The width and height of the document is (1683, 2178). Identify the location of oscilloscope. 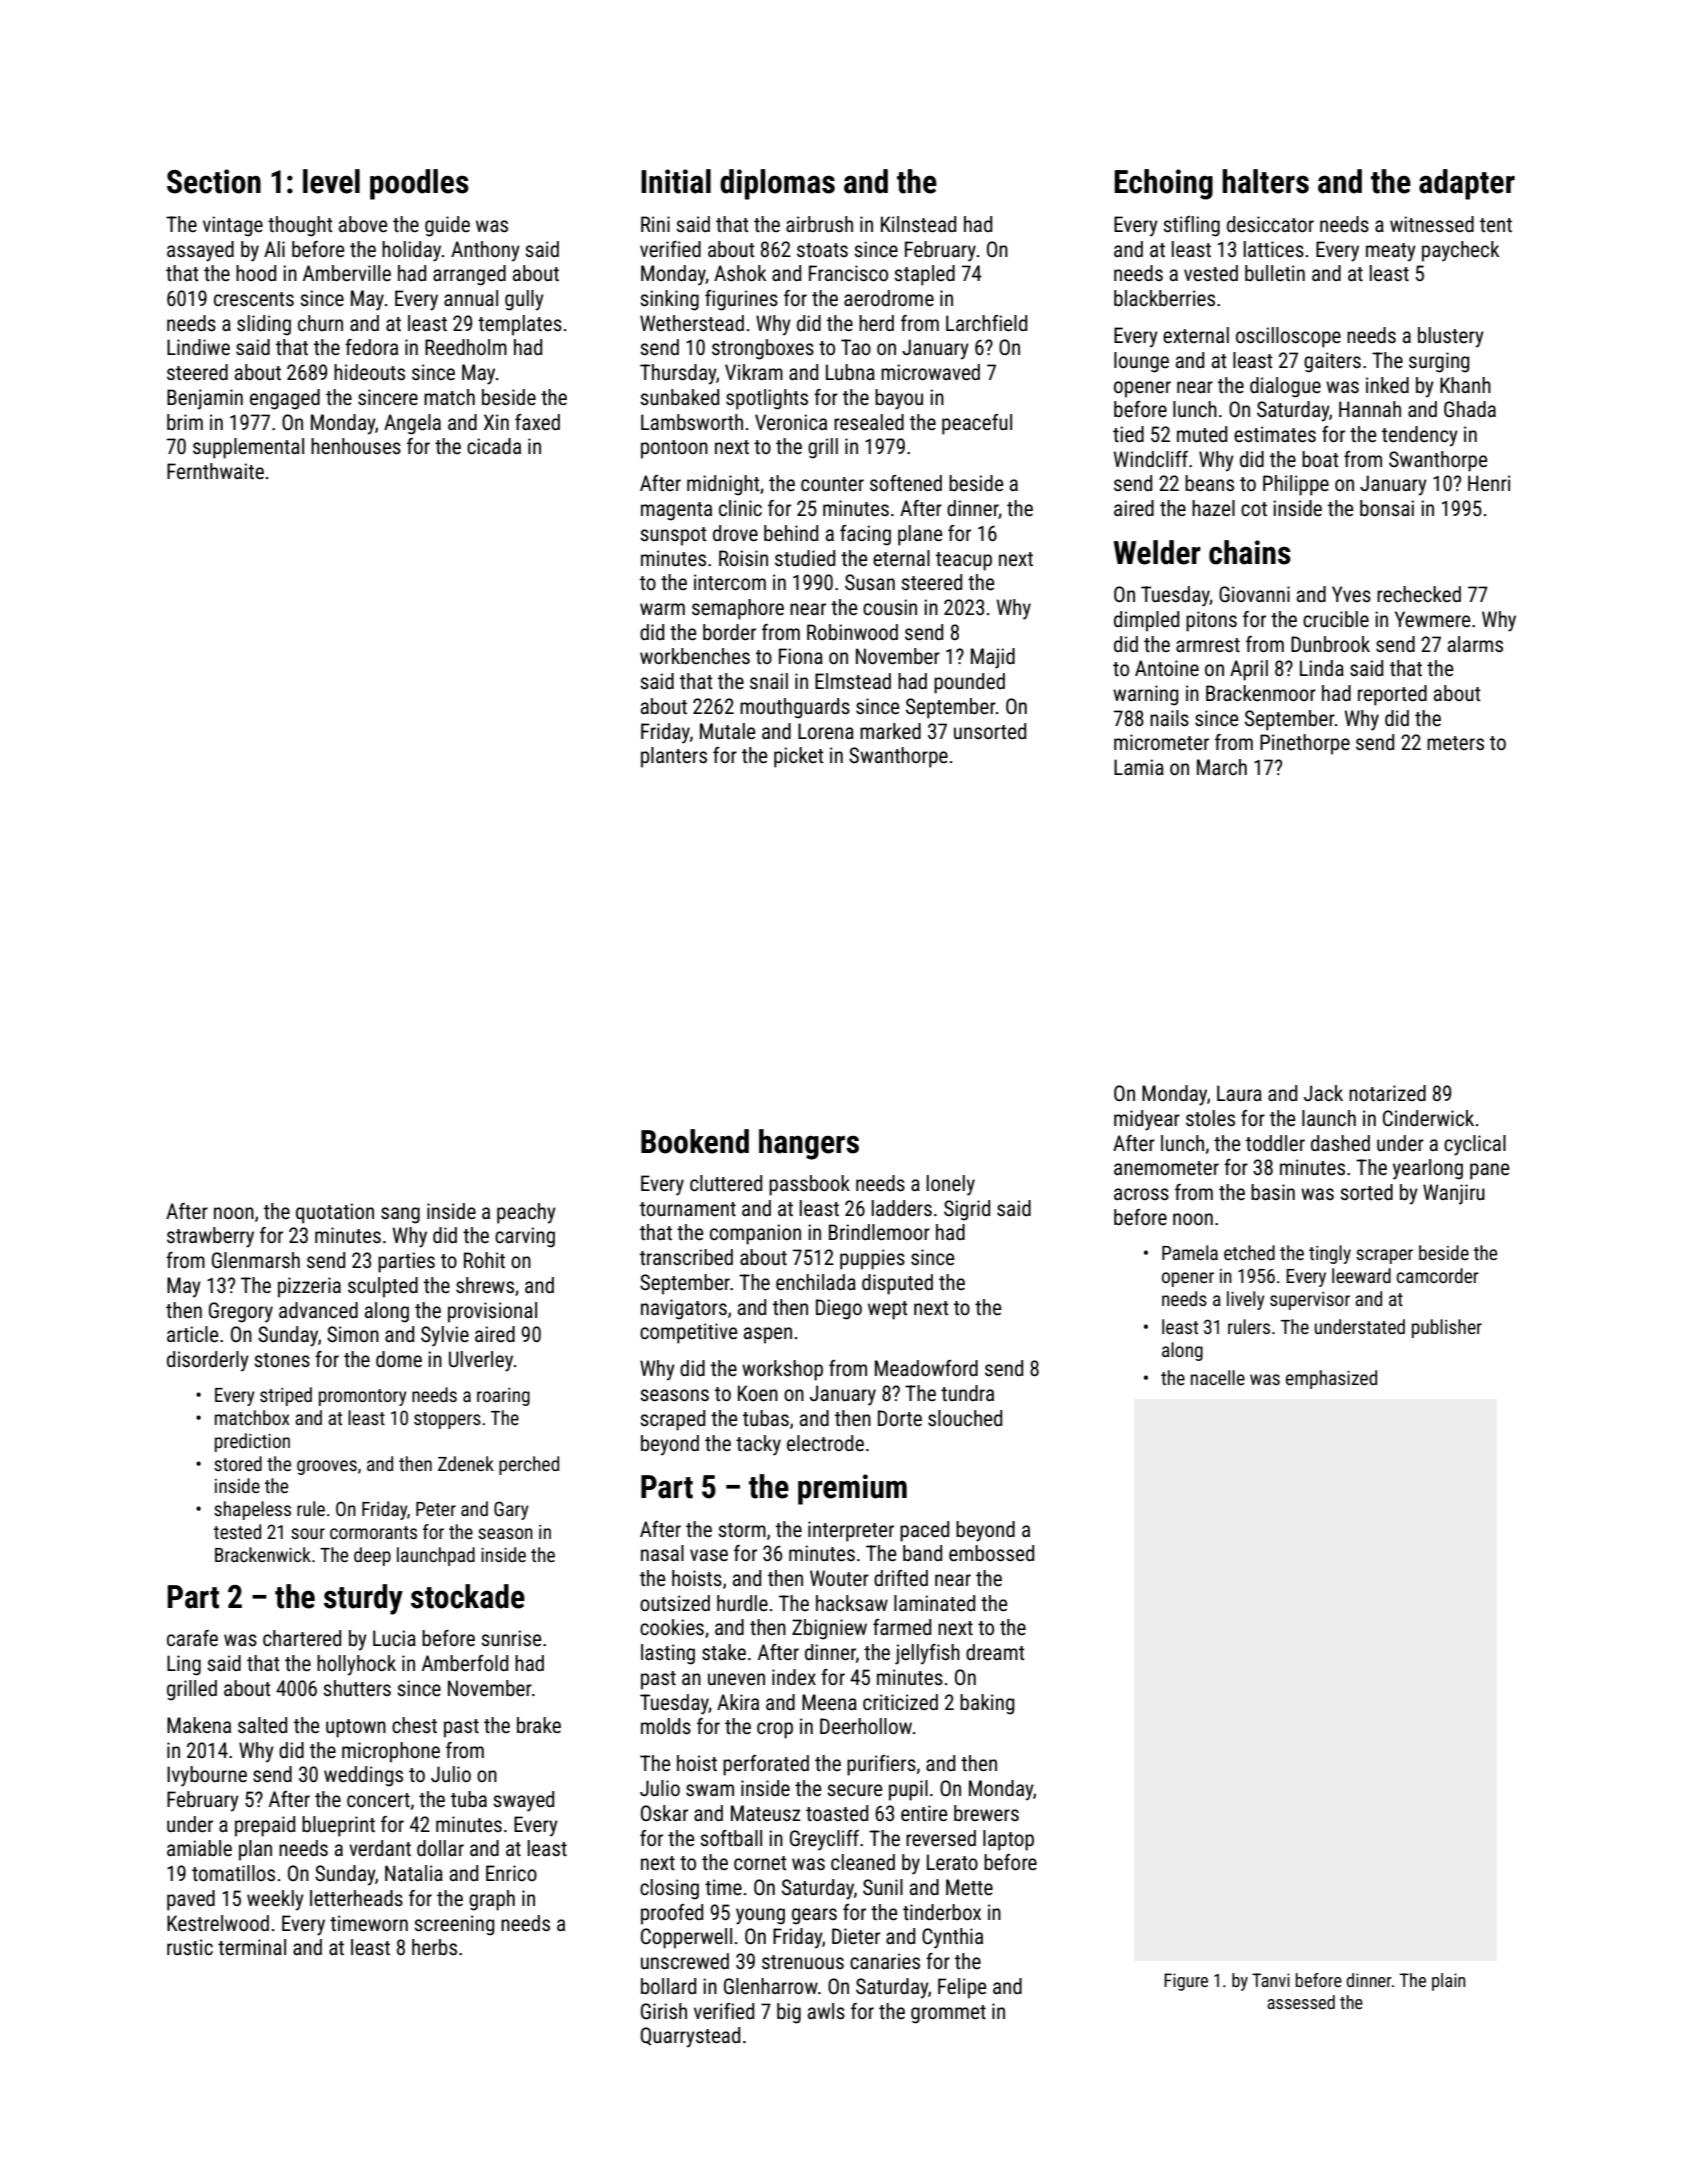
(1288, 337).
